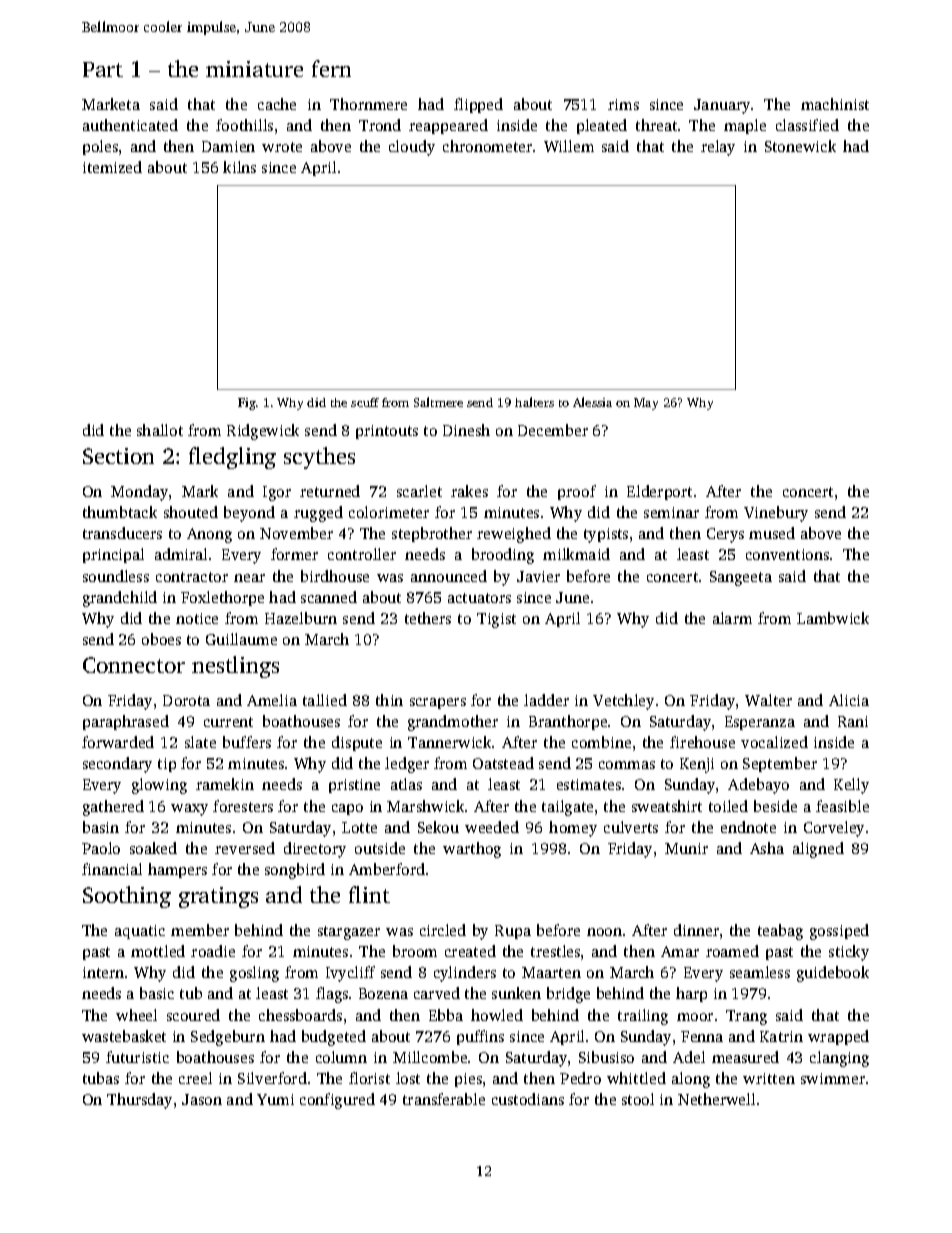  Describe the element at coordinates (807, 125) in the screenshot. I see `classified` at that location.
